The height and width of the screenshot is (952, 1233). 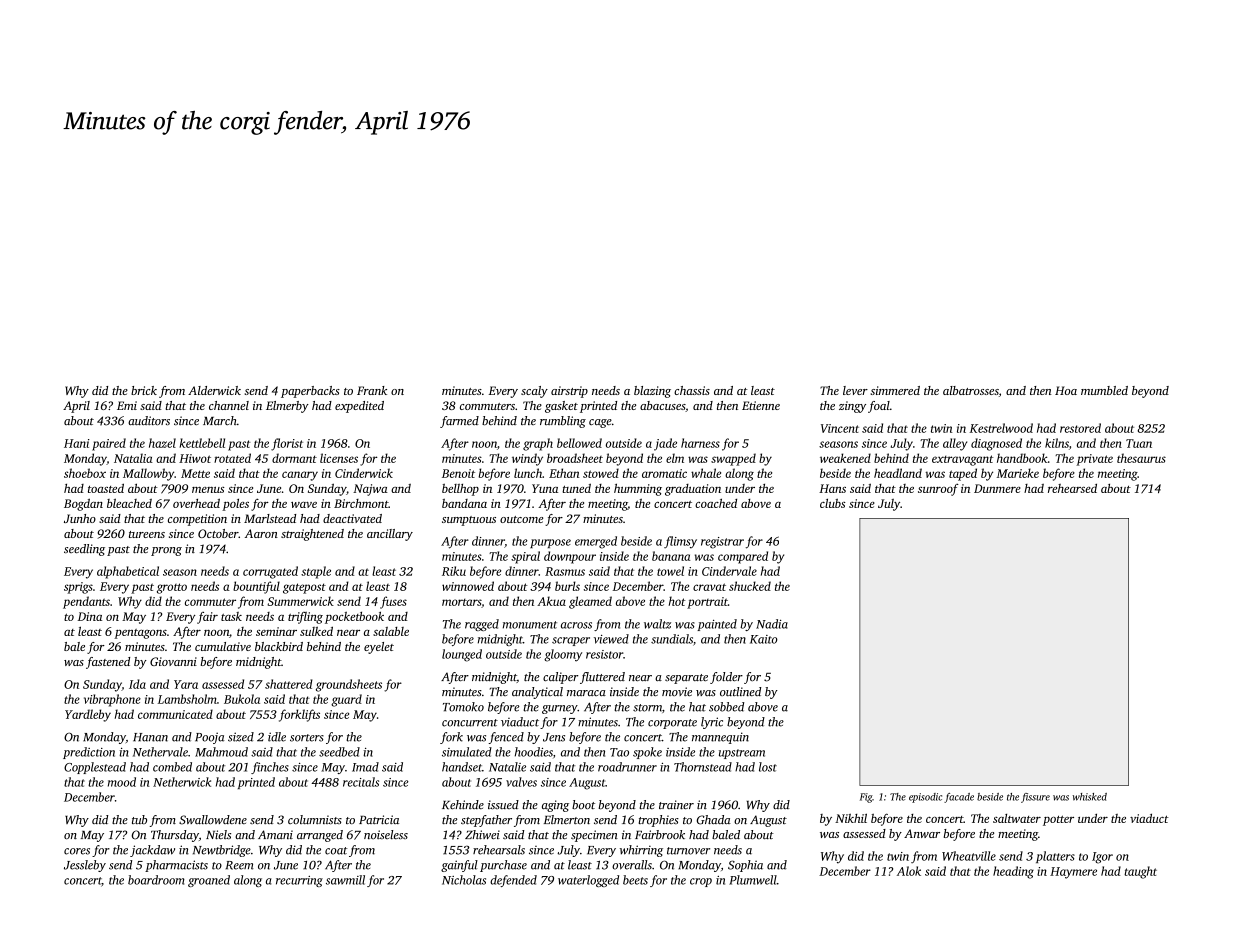 I want to click on cores, so click(x=77, y=851).
